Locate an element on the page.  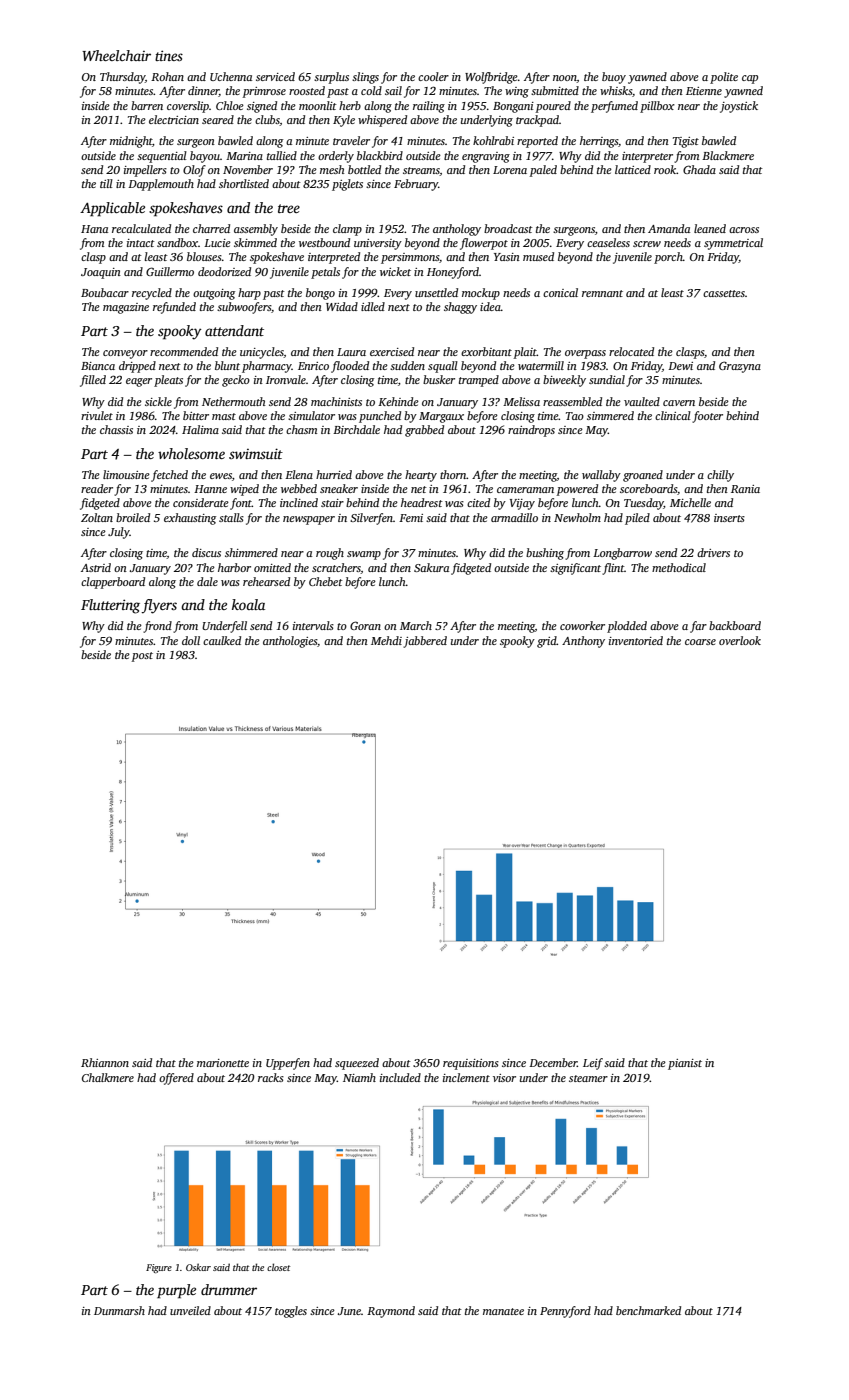
anthologies is located at coordinates (290, 642).
